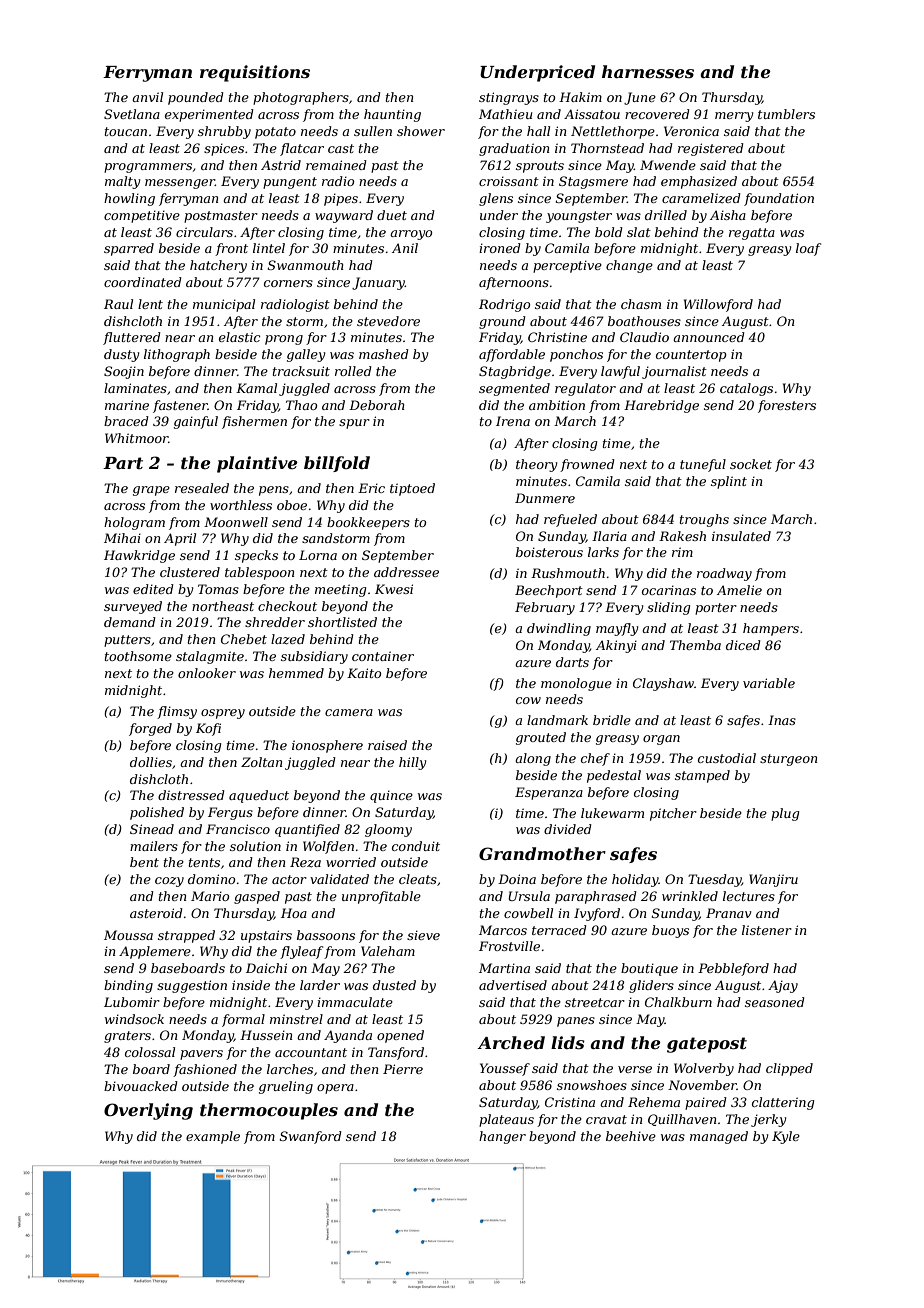 Image resolution: width=924 pixels, height=1308 pixels. Describe the element at coordinates (786, 114) in the page. I see `tumblers` at that location.
